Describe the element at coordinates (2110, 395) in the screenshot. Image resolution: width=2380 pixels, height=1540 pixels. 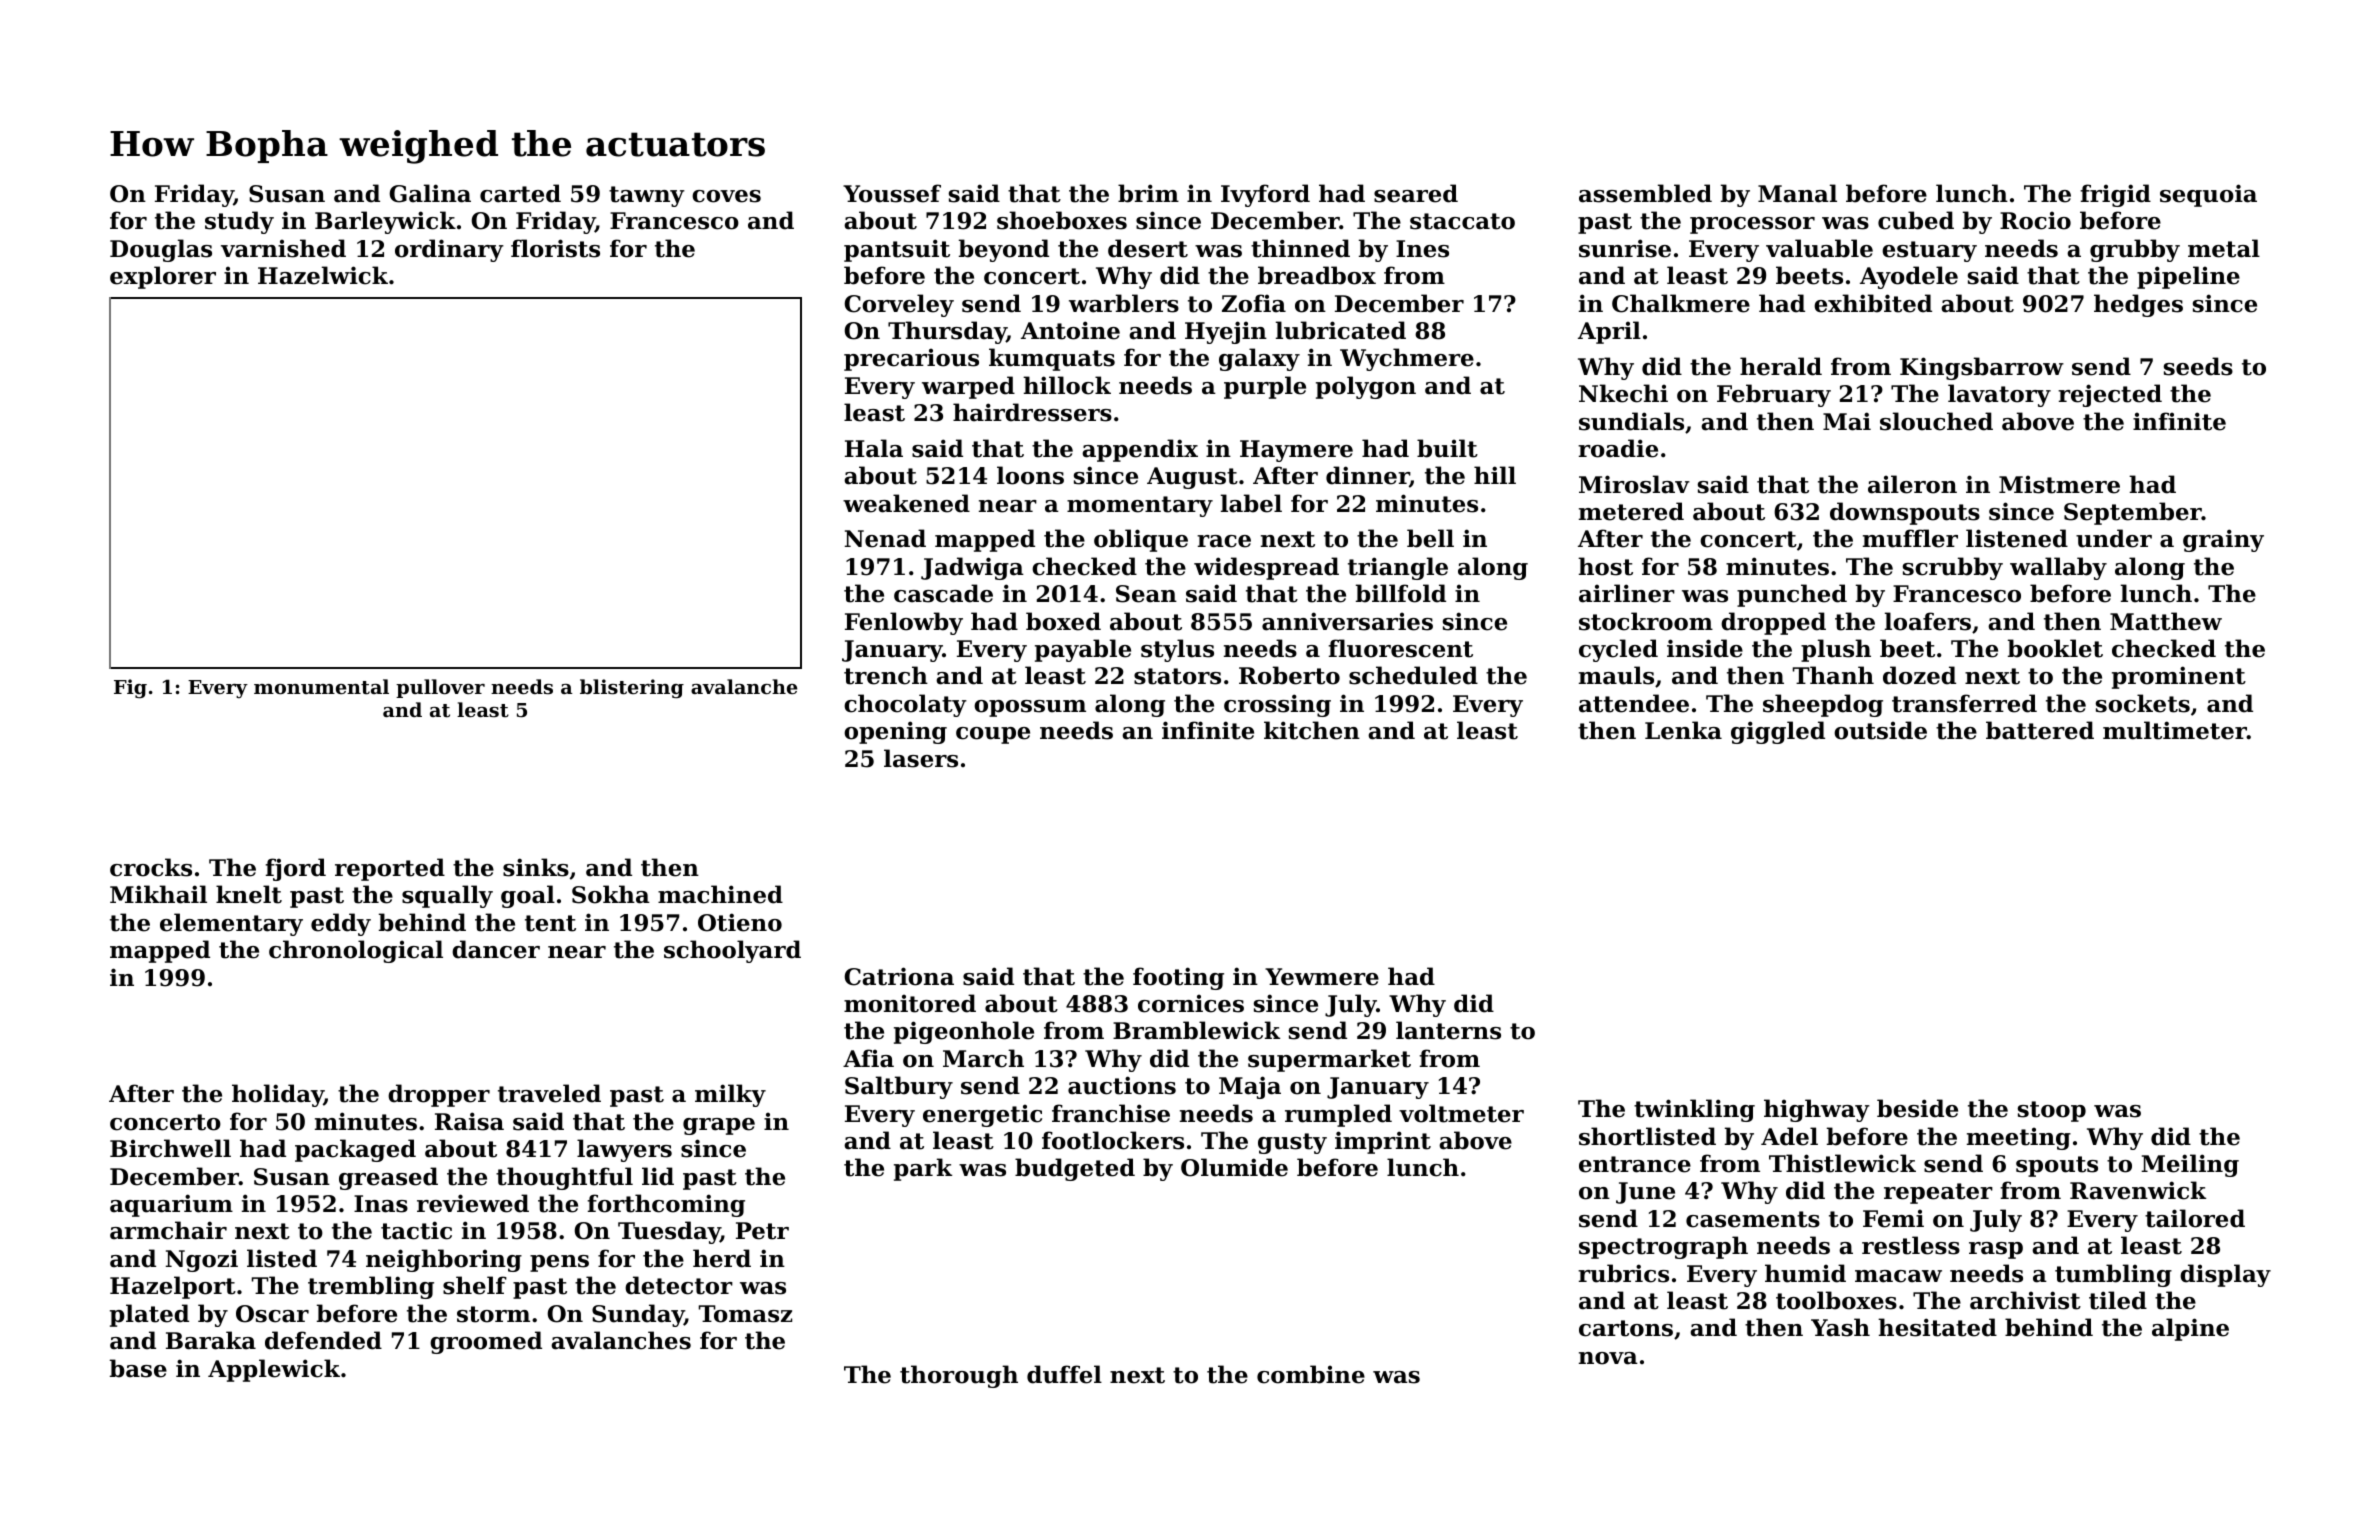
I see `rejected` at that location.
